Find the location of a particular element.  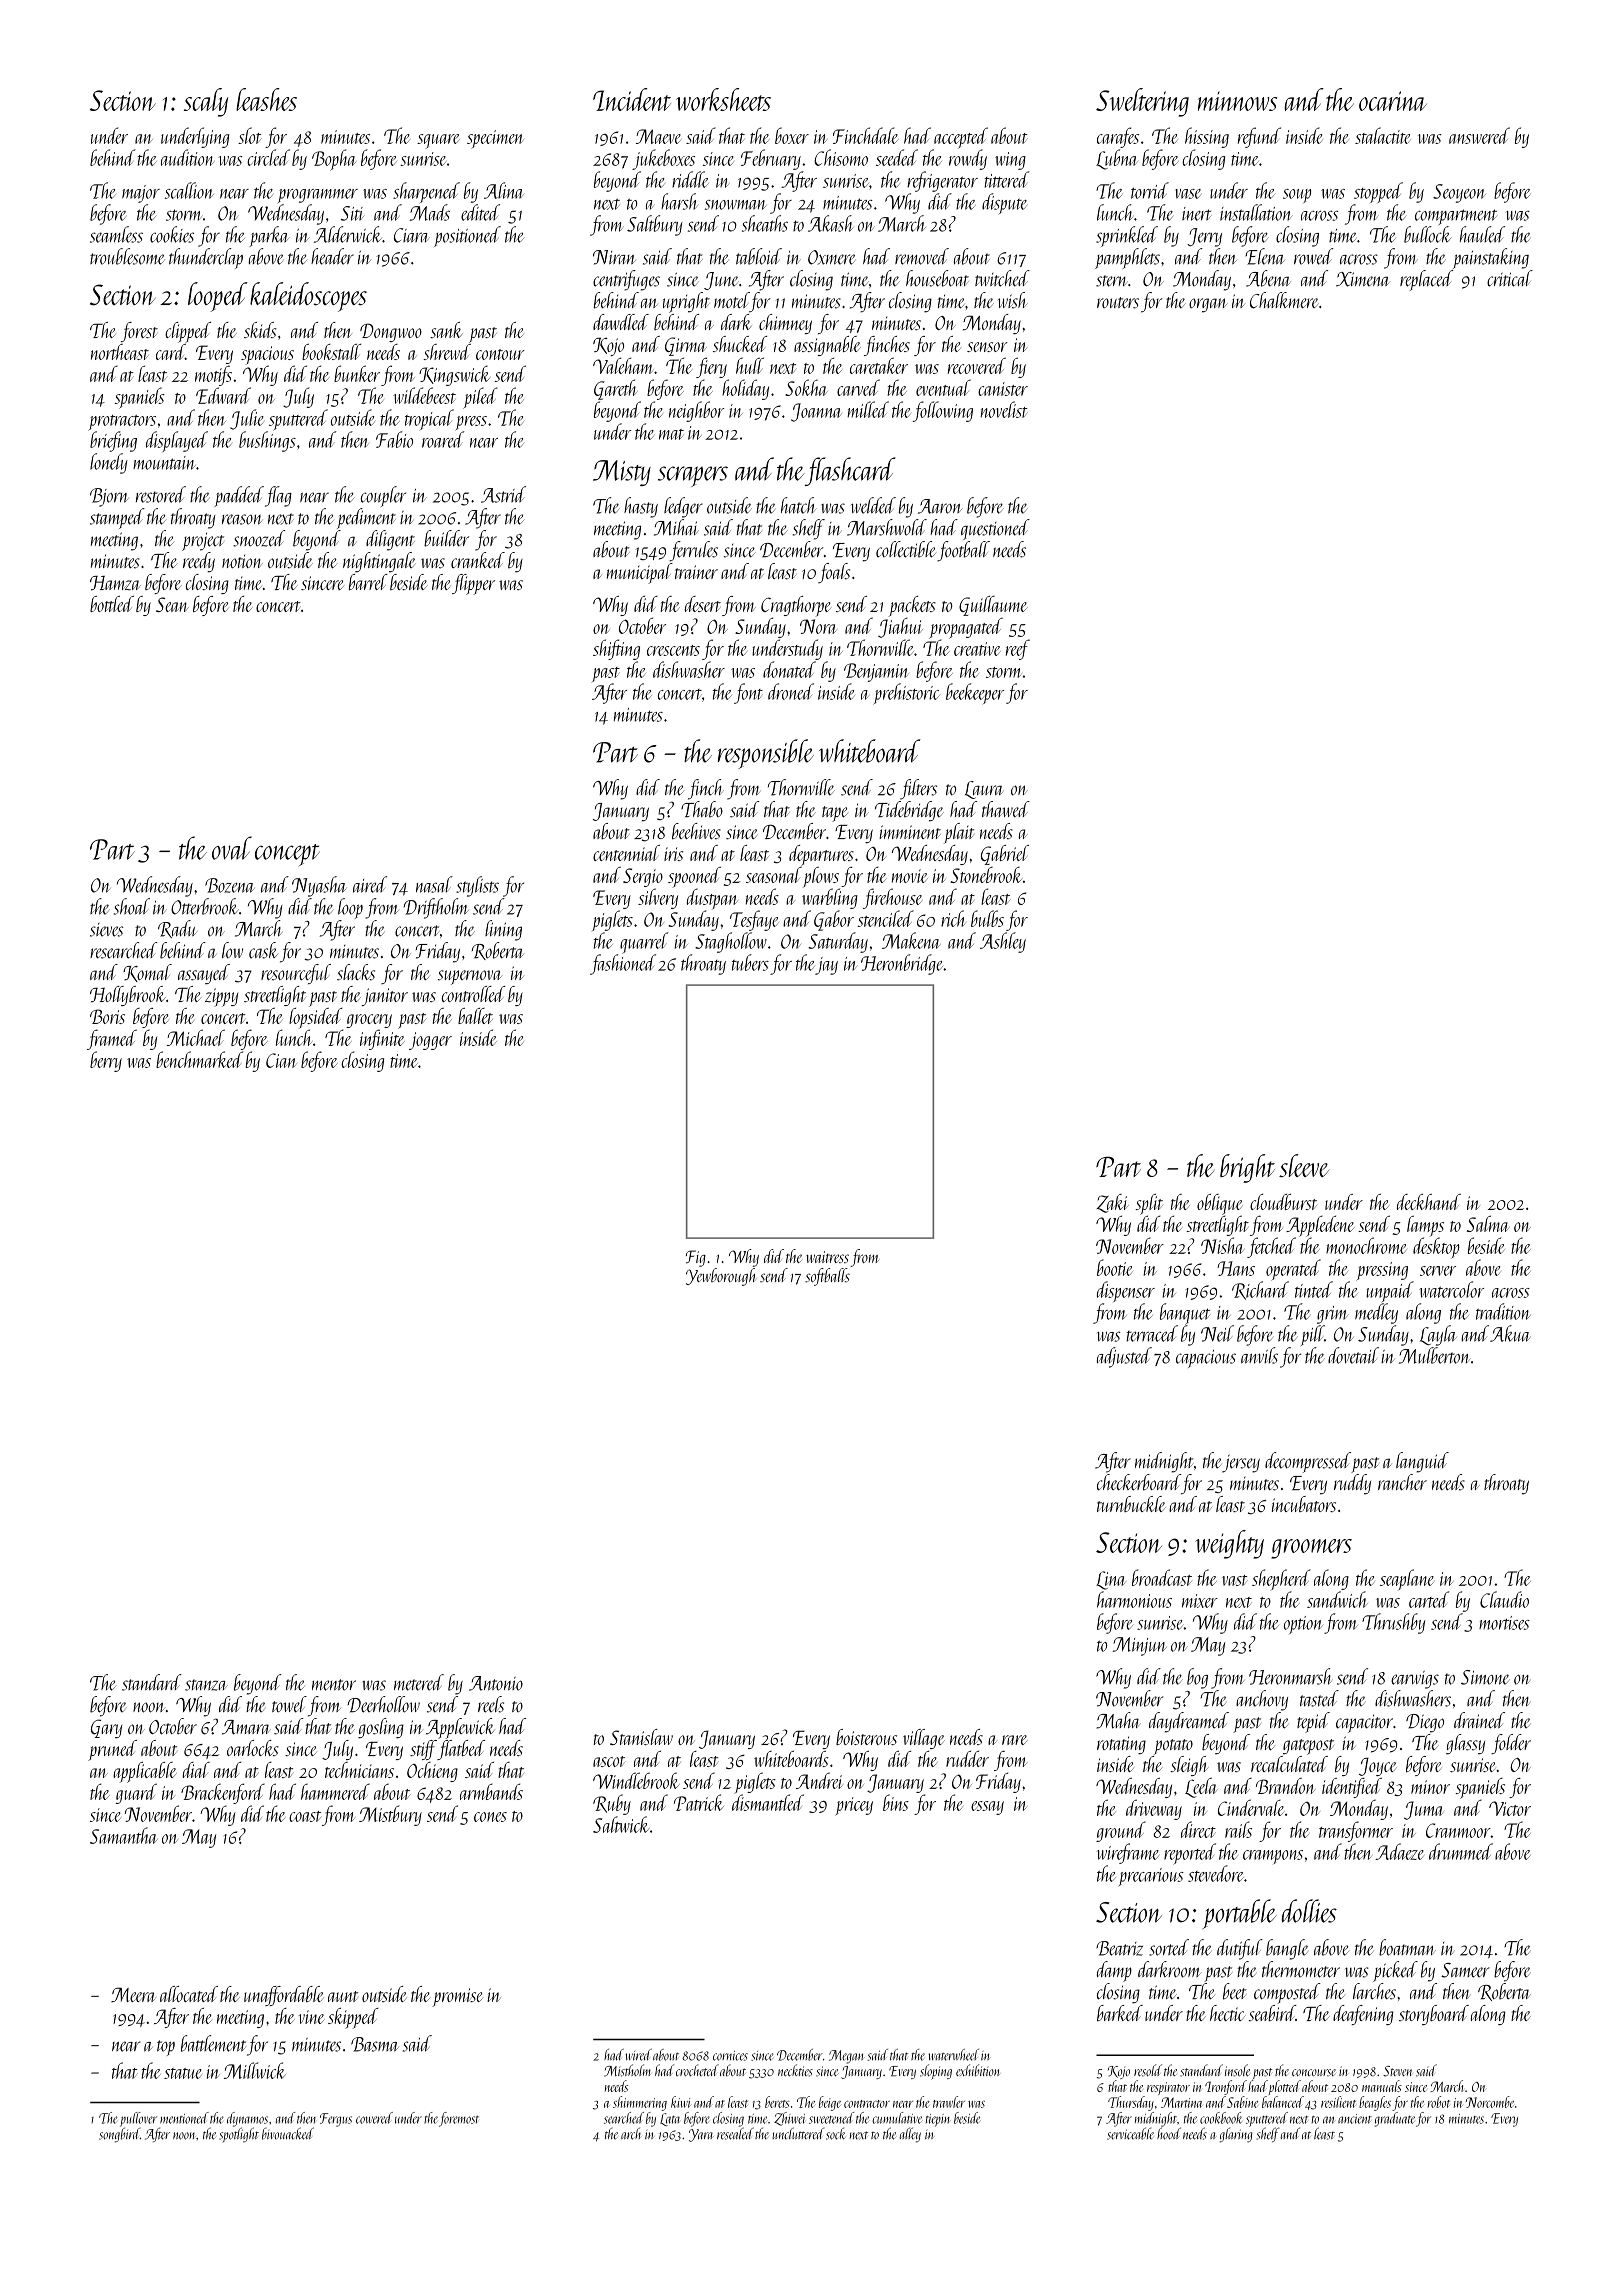

checkerboard is located at coordinates (1139, 1482).
